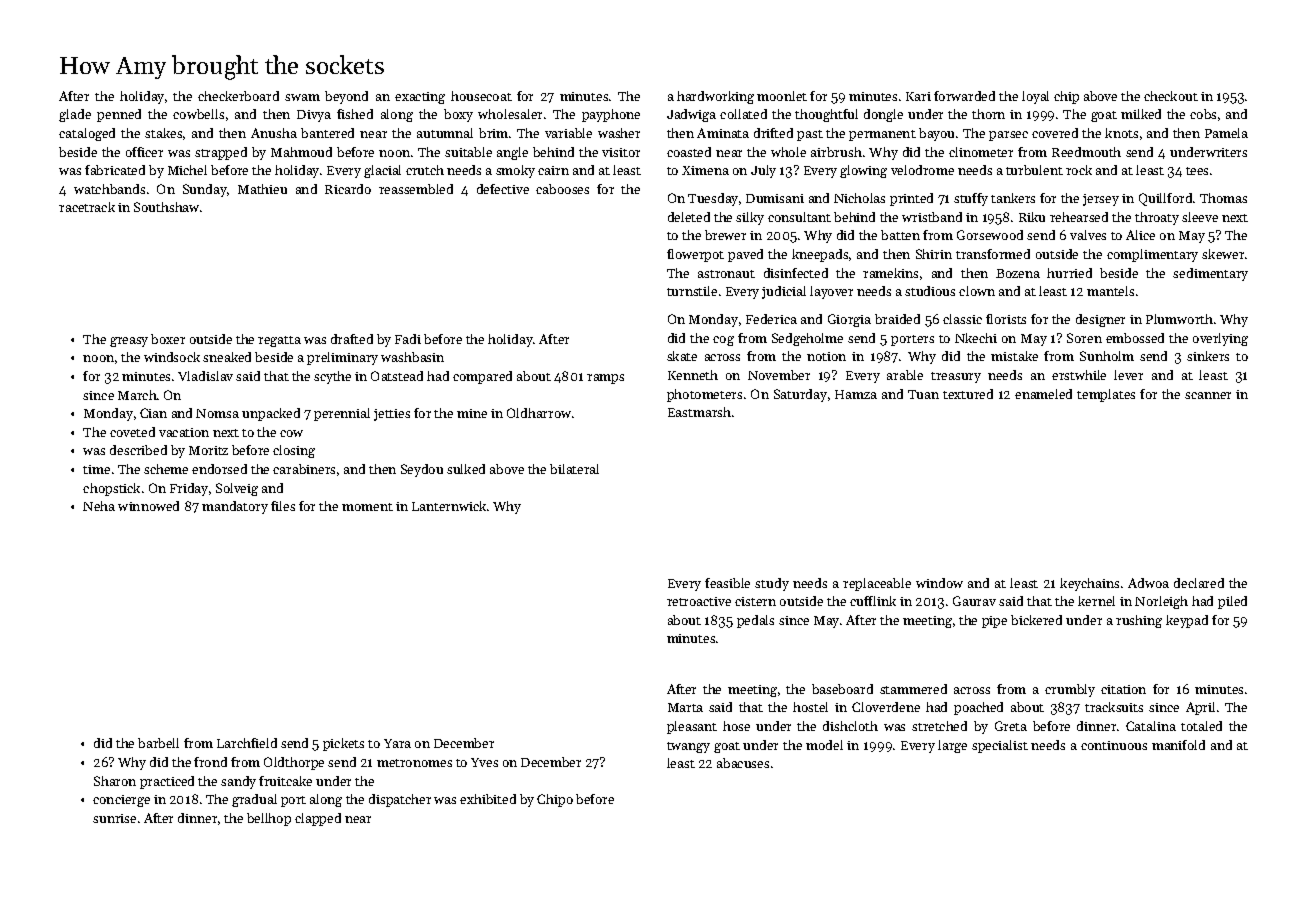 This screenshot has width=1308, height=924. I want to click on moonlet, so click(782, 96).
